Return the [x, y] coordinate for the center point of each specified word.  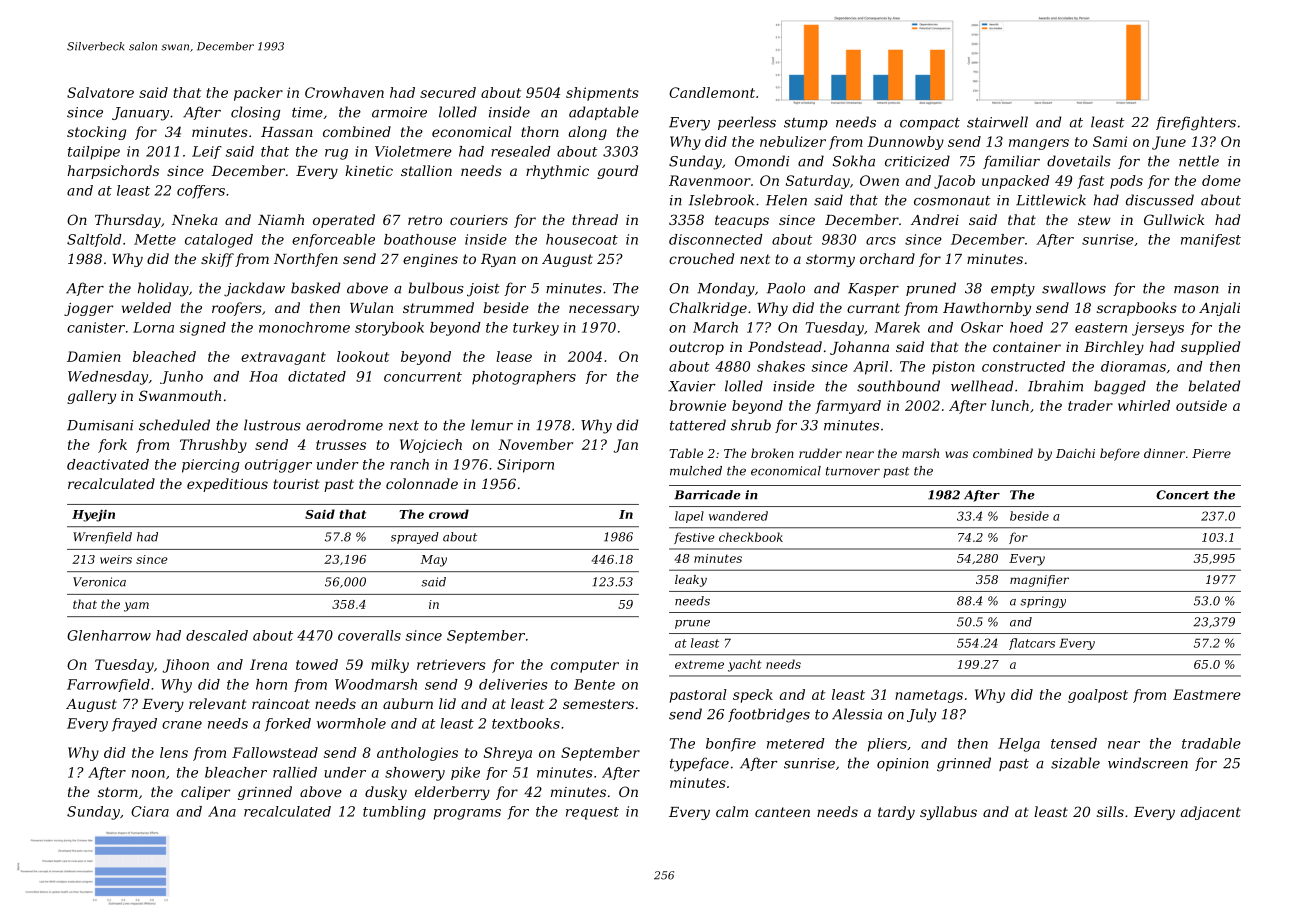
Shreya [508, 754]
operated [344, 221]
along [588, 133]
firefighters [1196, 123]
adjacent [1211, 813]
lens [174, 752]
